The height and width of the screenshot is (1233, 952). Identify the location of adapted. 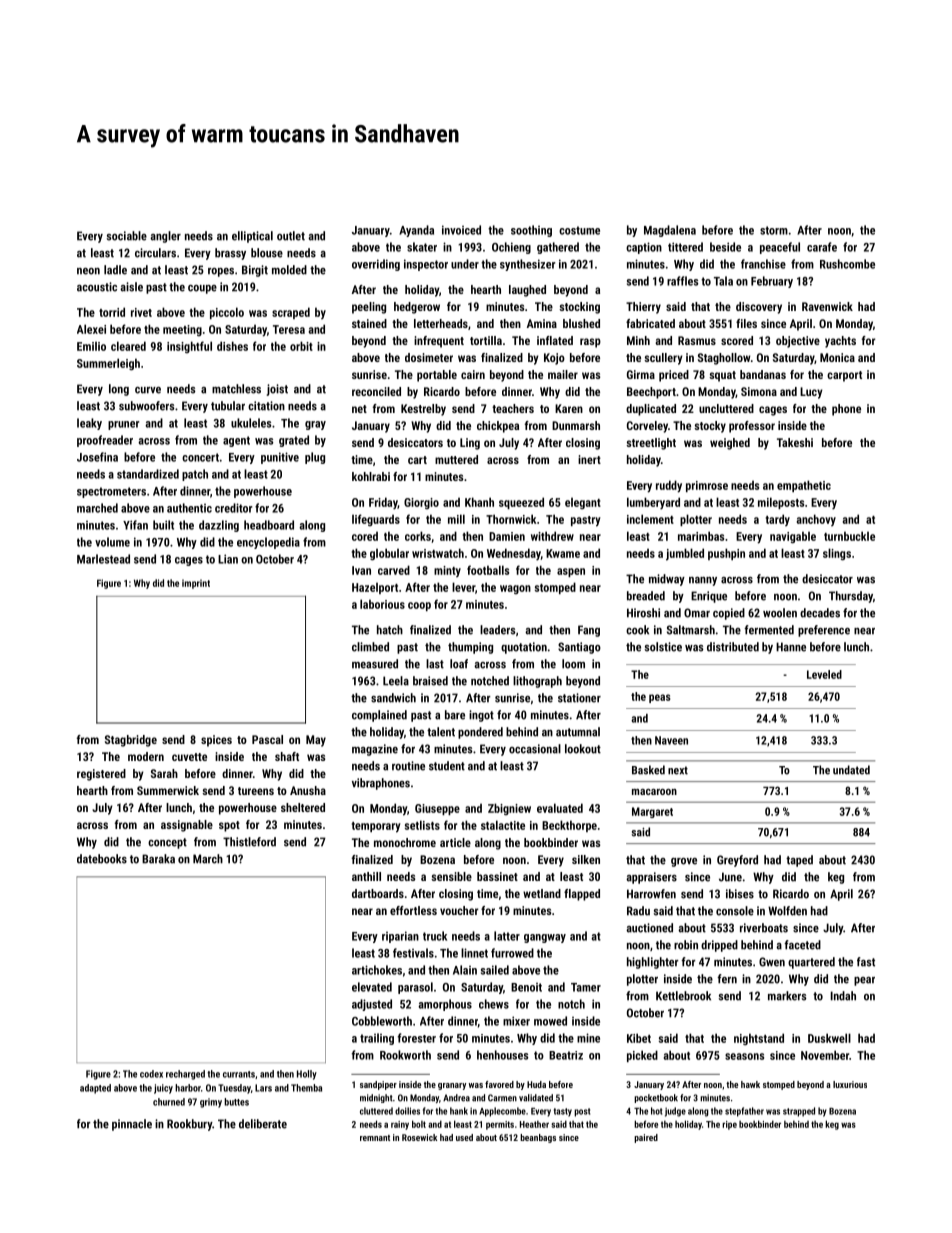
(95, 1089).
